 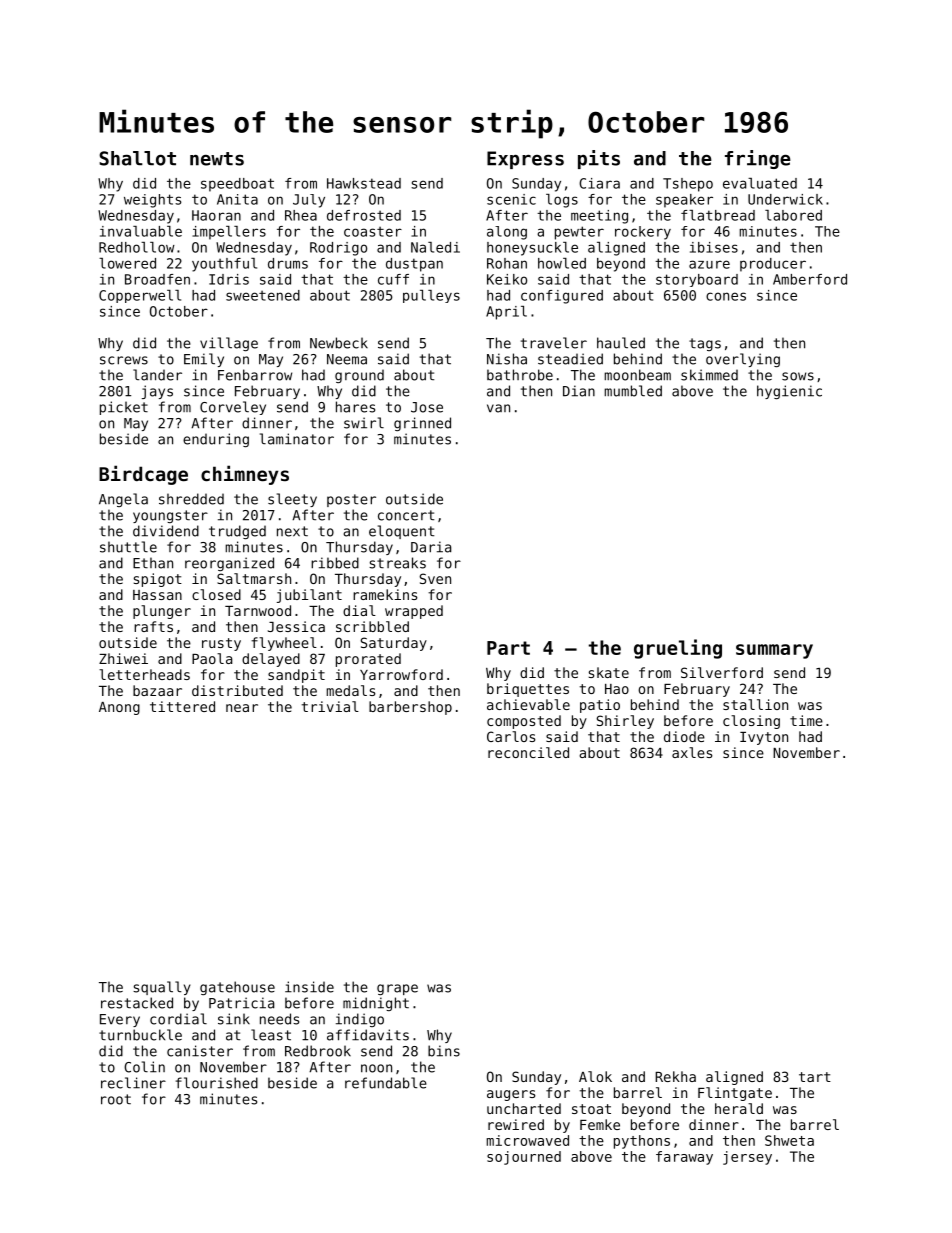 What do you see at coordinates (422, 424) in the screenshot?
I see `grinned` at bounding box center [422, 424].
